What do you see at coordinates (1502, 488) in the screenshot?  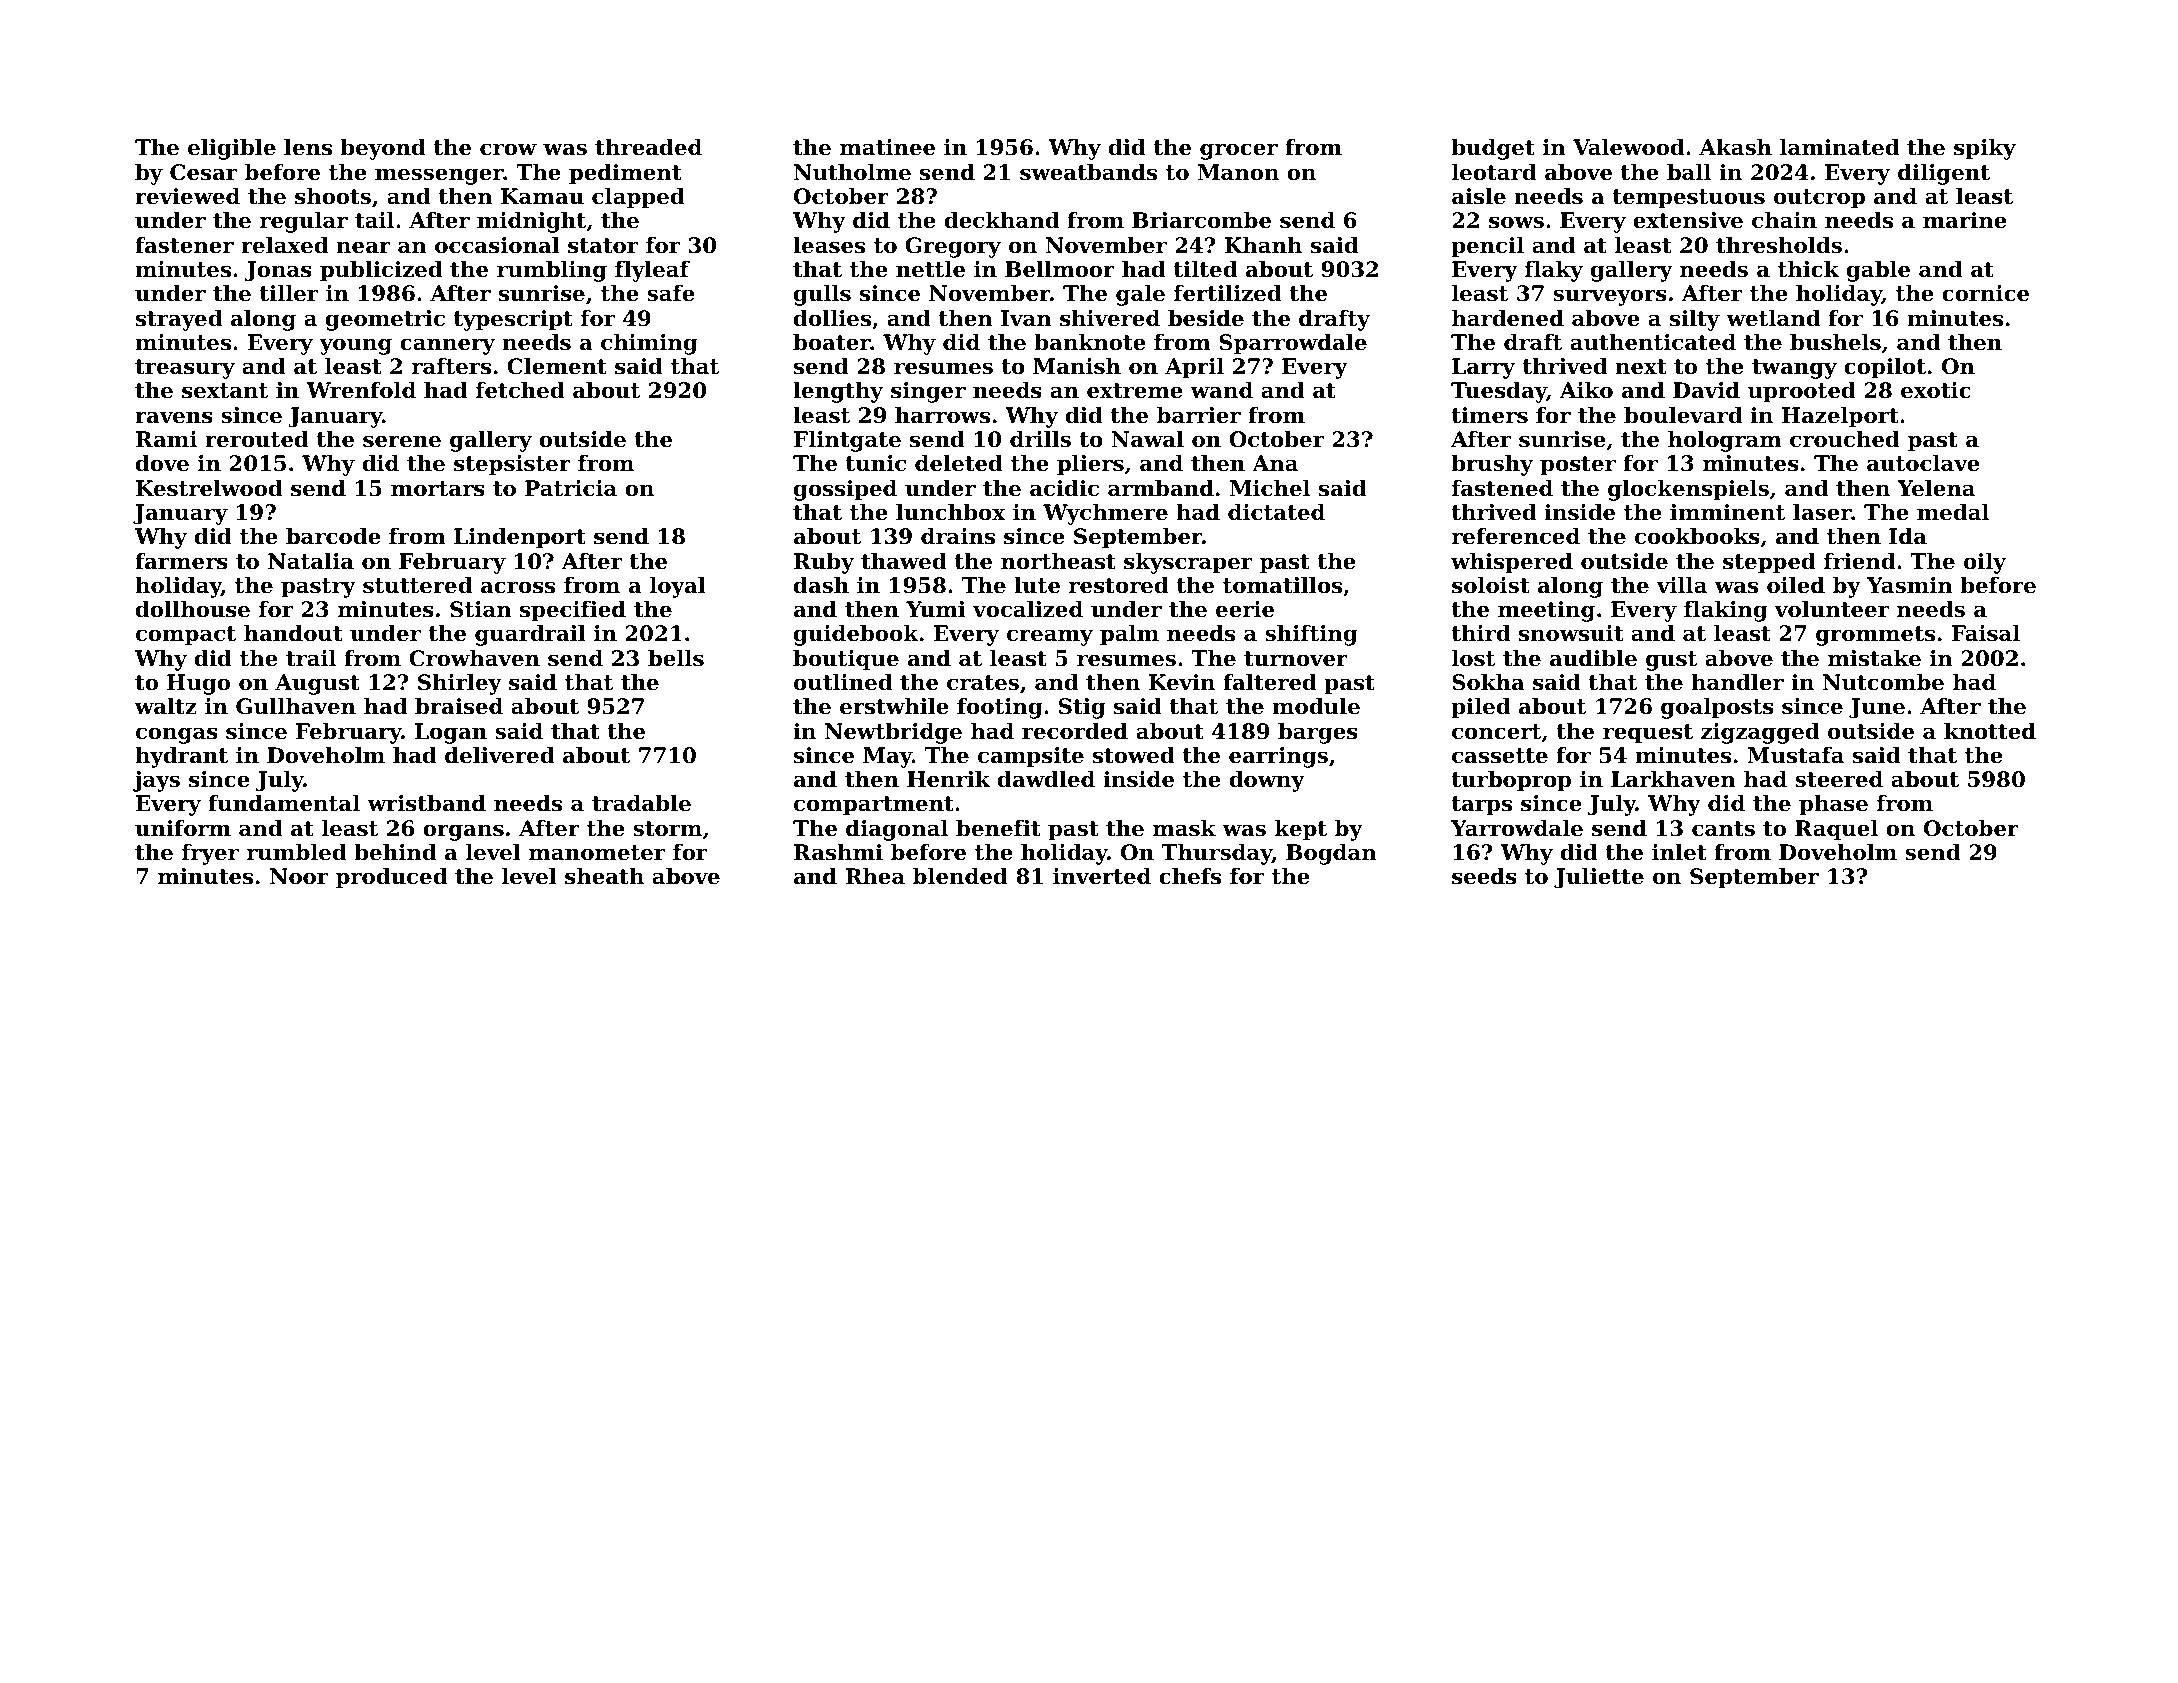 I see `fastened` at bounding box center [1502, 488].
